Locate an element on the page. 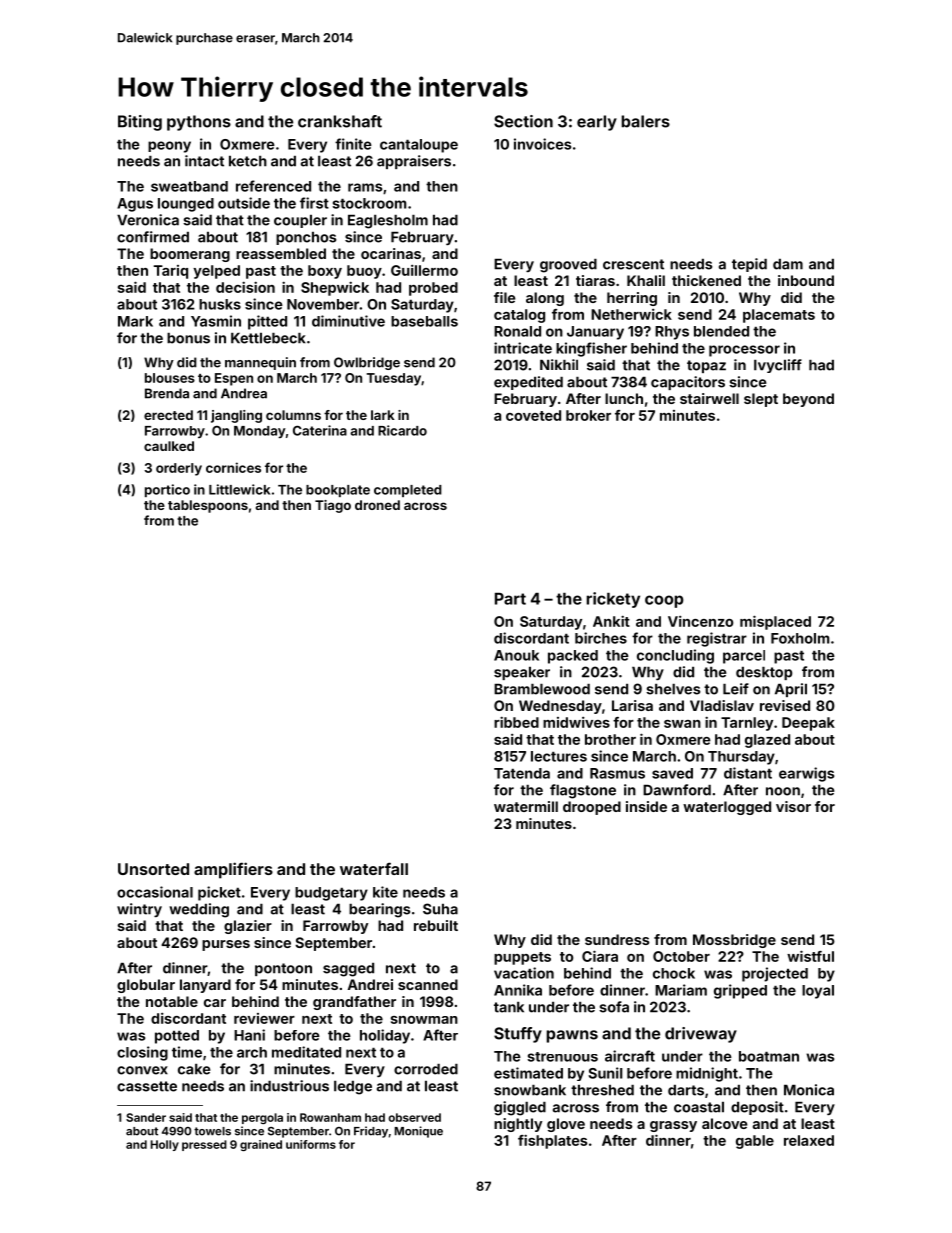  misplaced is located at coordinates (775, 622).
